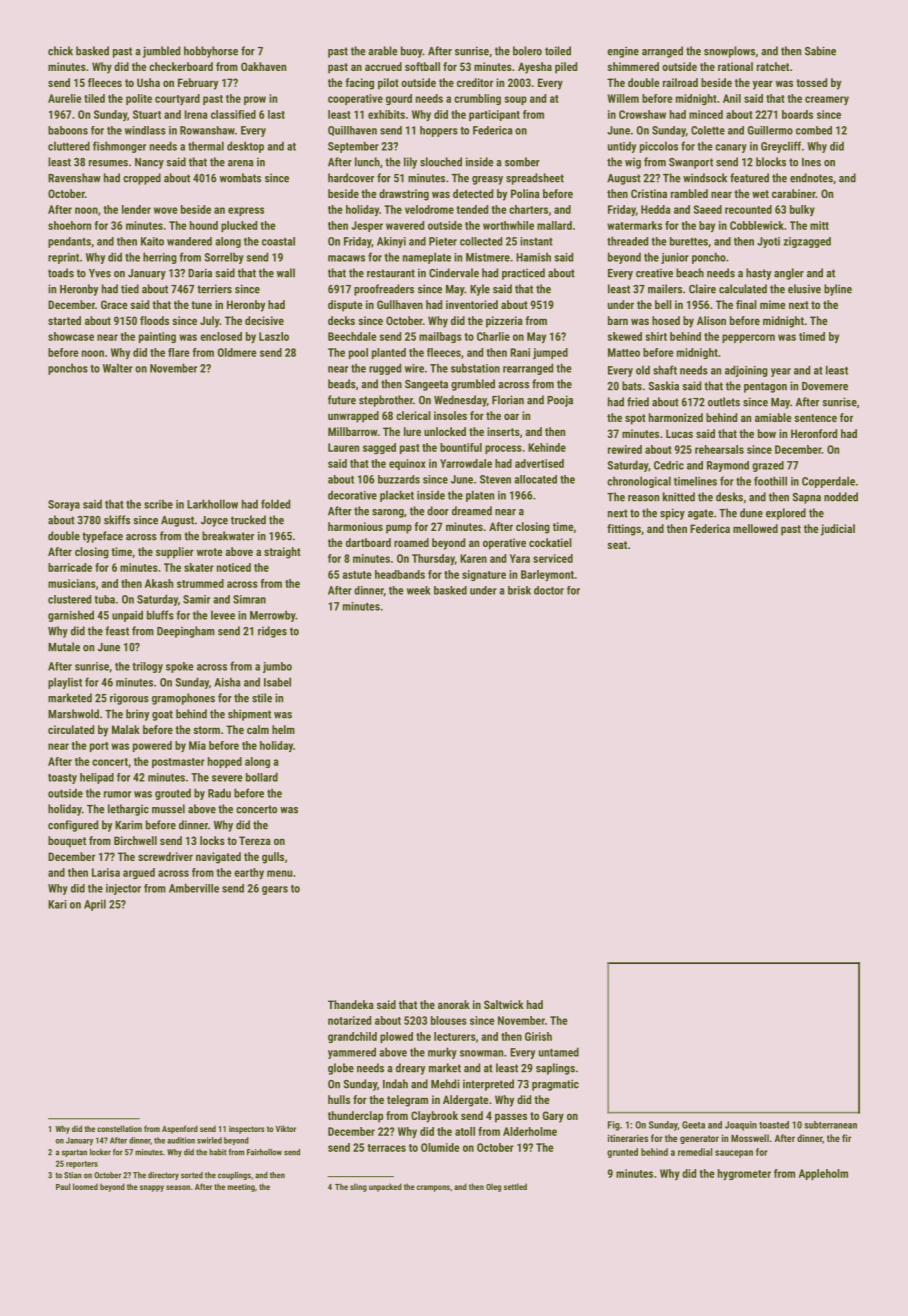 Image resolution: width=908 pixels, height=1316 pixels. I want to click on settled, so click(515, 1186).
